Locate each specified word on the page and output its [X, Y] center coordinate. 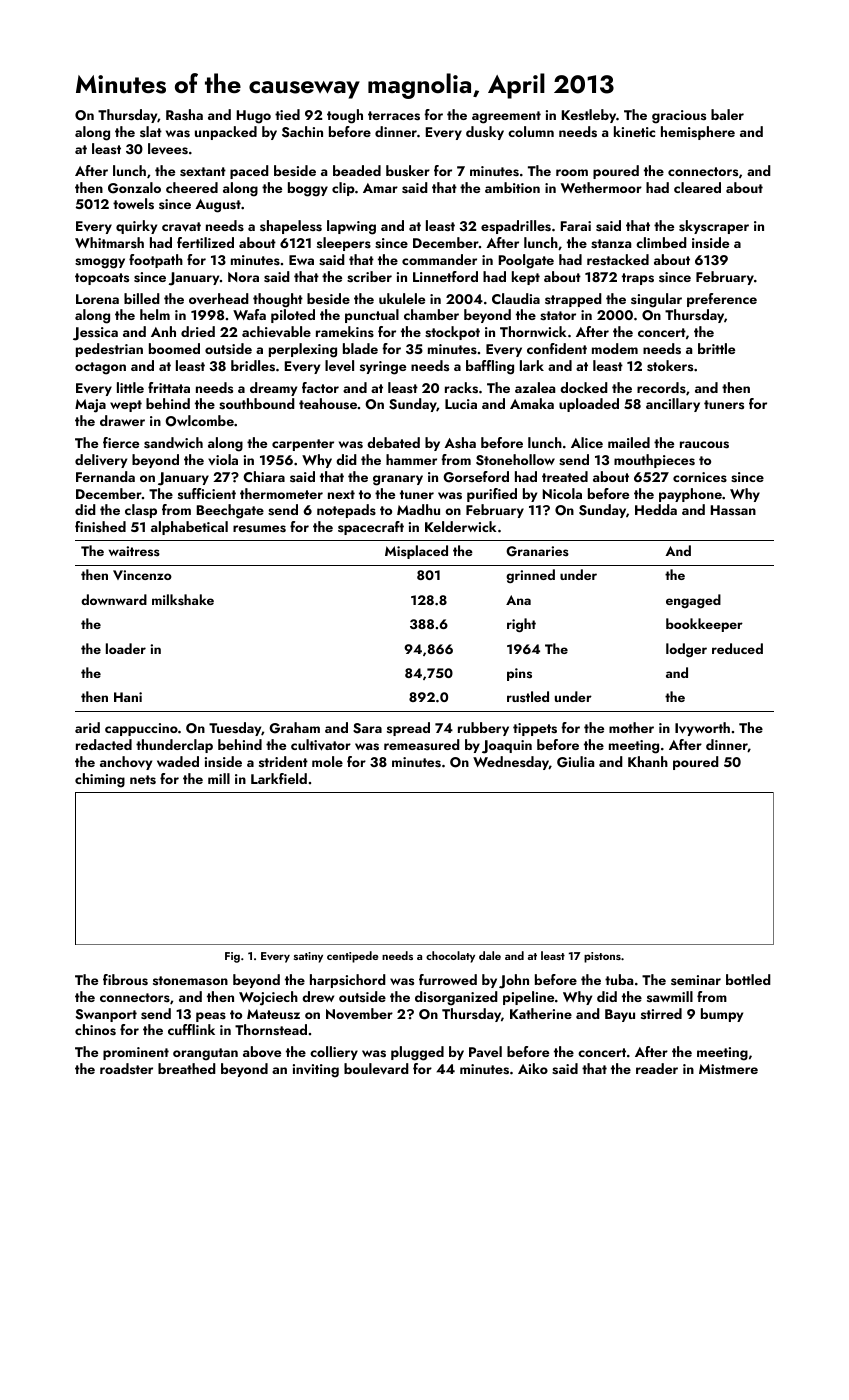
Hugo [254, 117]
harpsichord [348, 981]
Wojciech [268, 998]
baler [727, 114]
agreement [506, 117]
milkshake [183, 600]
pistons [602, 957]
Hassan [733, 510]
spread [408, 729]
